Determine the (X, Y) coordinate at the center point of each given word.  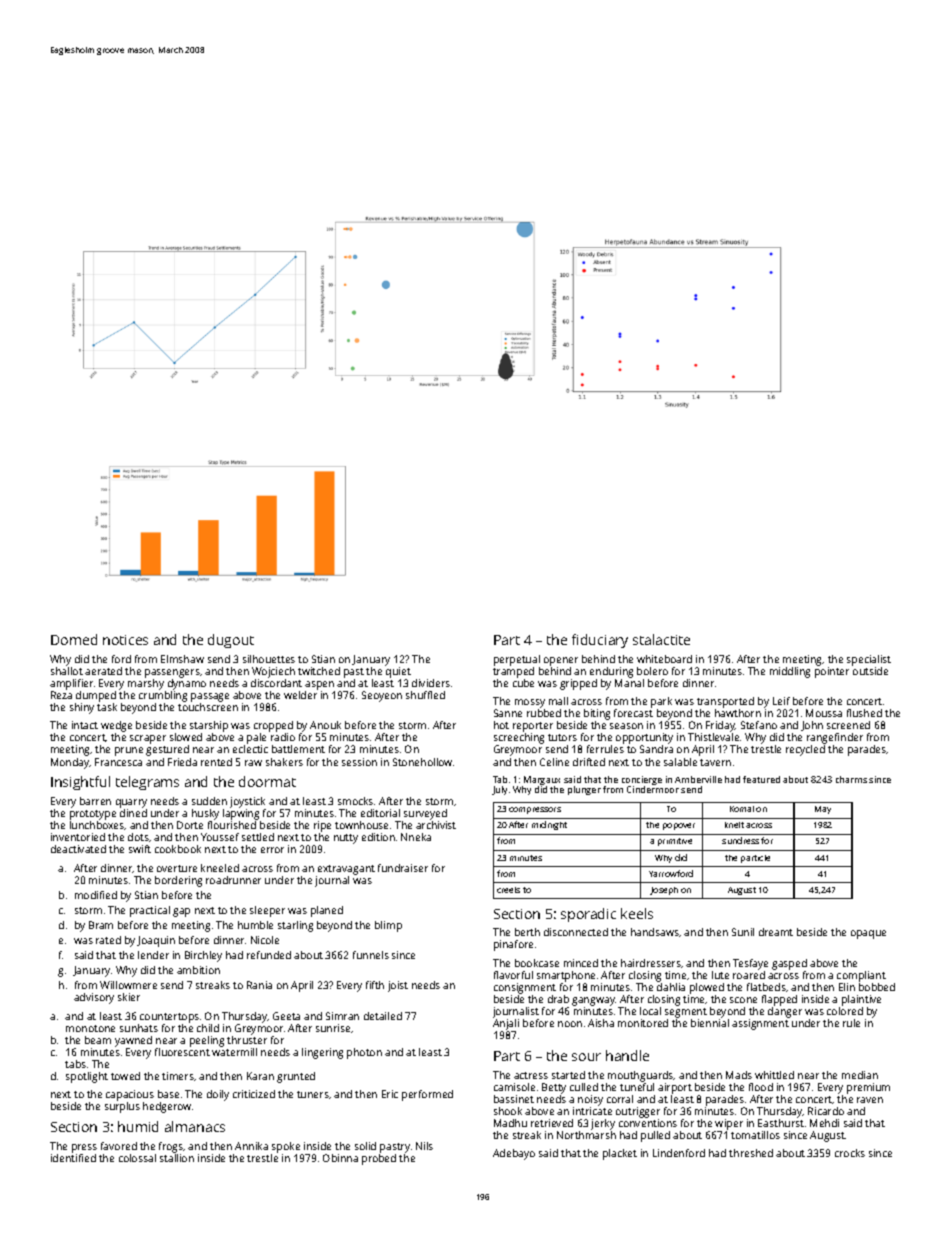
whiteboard (664, 659)
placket (620, 1154)
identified (73, 1158)
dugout (231, 641)
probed (379, 1159)
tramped (513, 672)
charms (851, 779)
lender (153, 955)
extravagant (346, 870)
